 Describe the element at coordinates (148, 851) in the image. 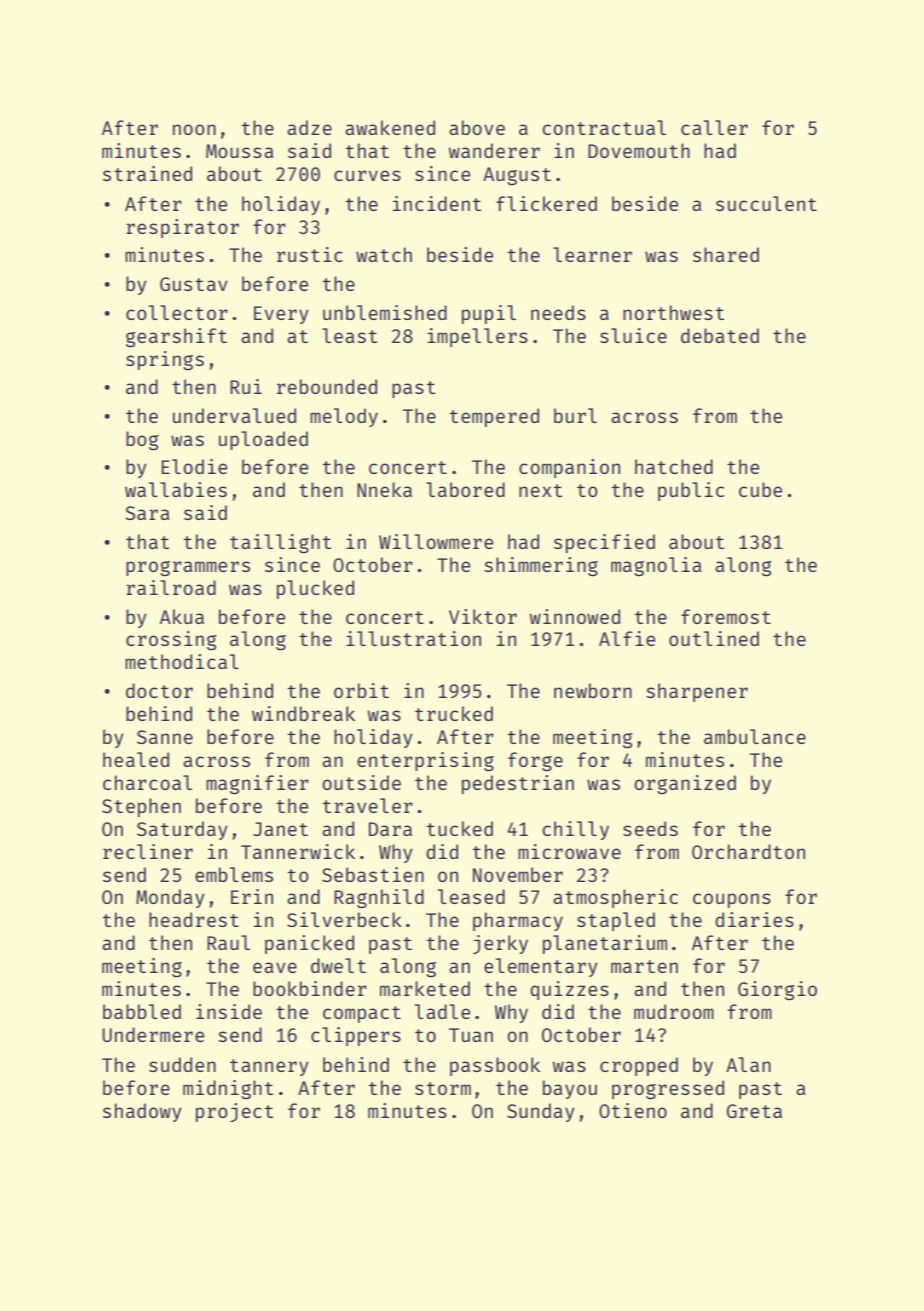

I see `recliner` at that location.
